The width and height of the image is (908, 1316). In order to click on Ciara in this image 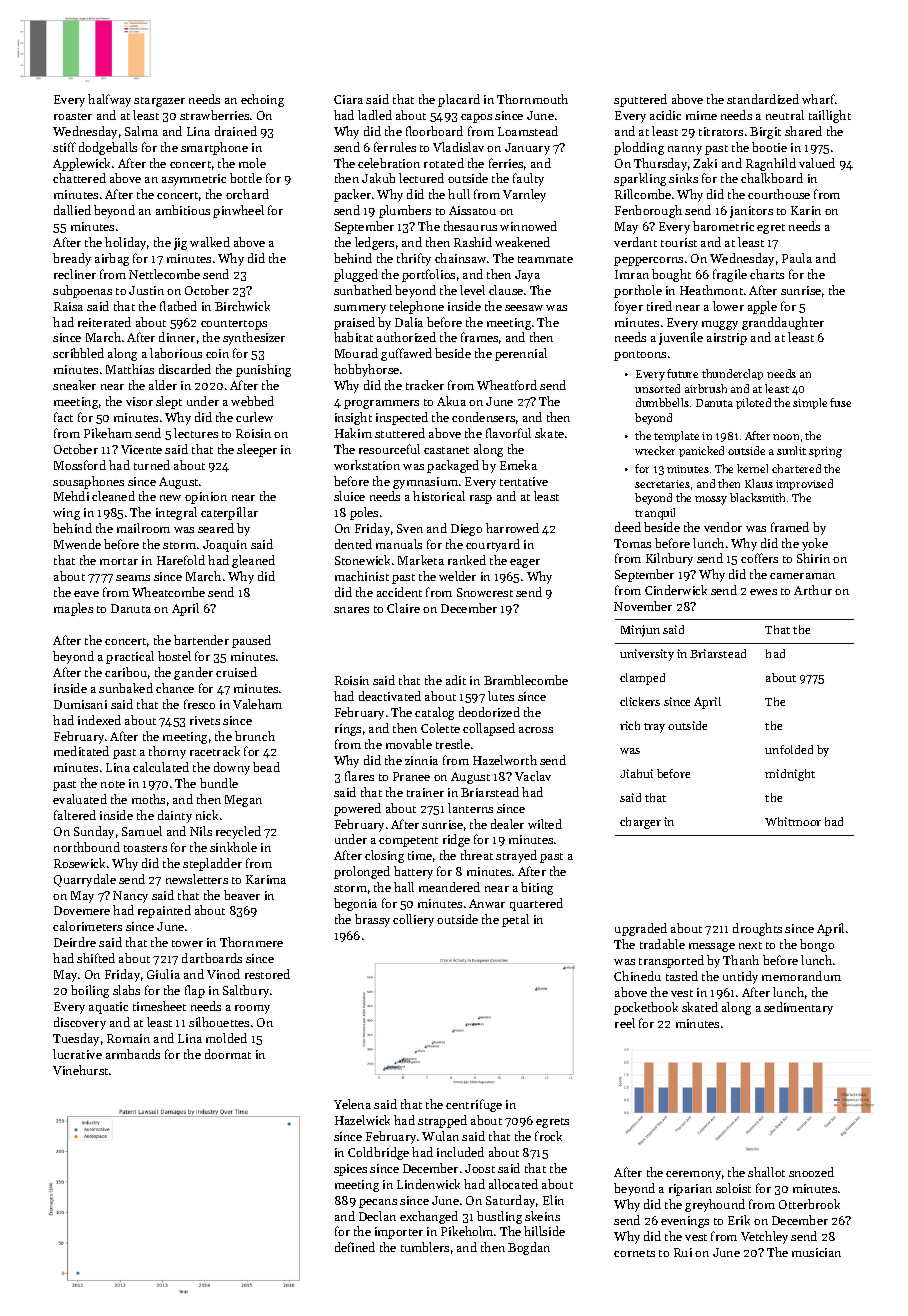, I will do `click(348, 99)`.
